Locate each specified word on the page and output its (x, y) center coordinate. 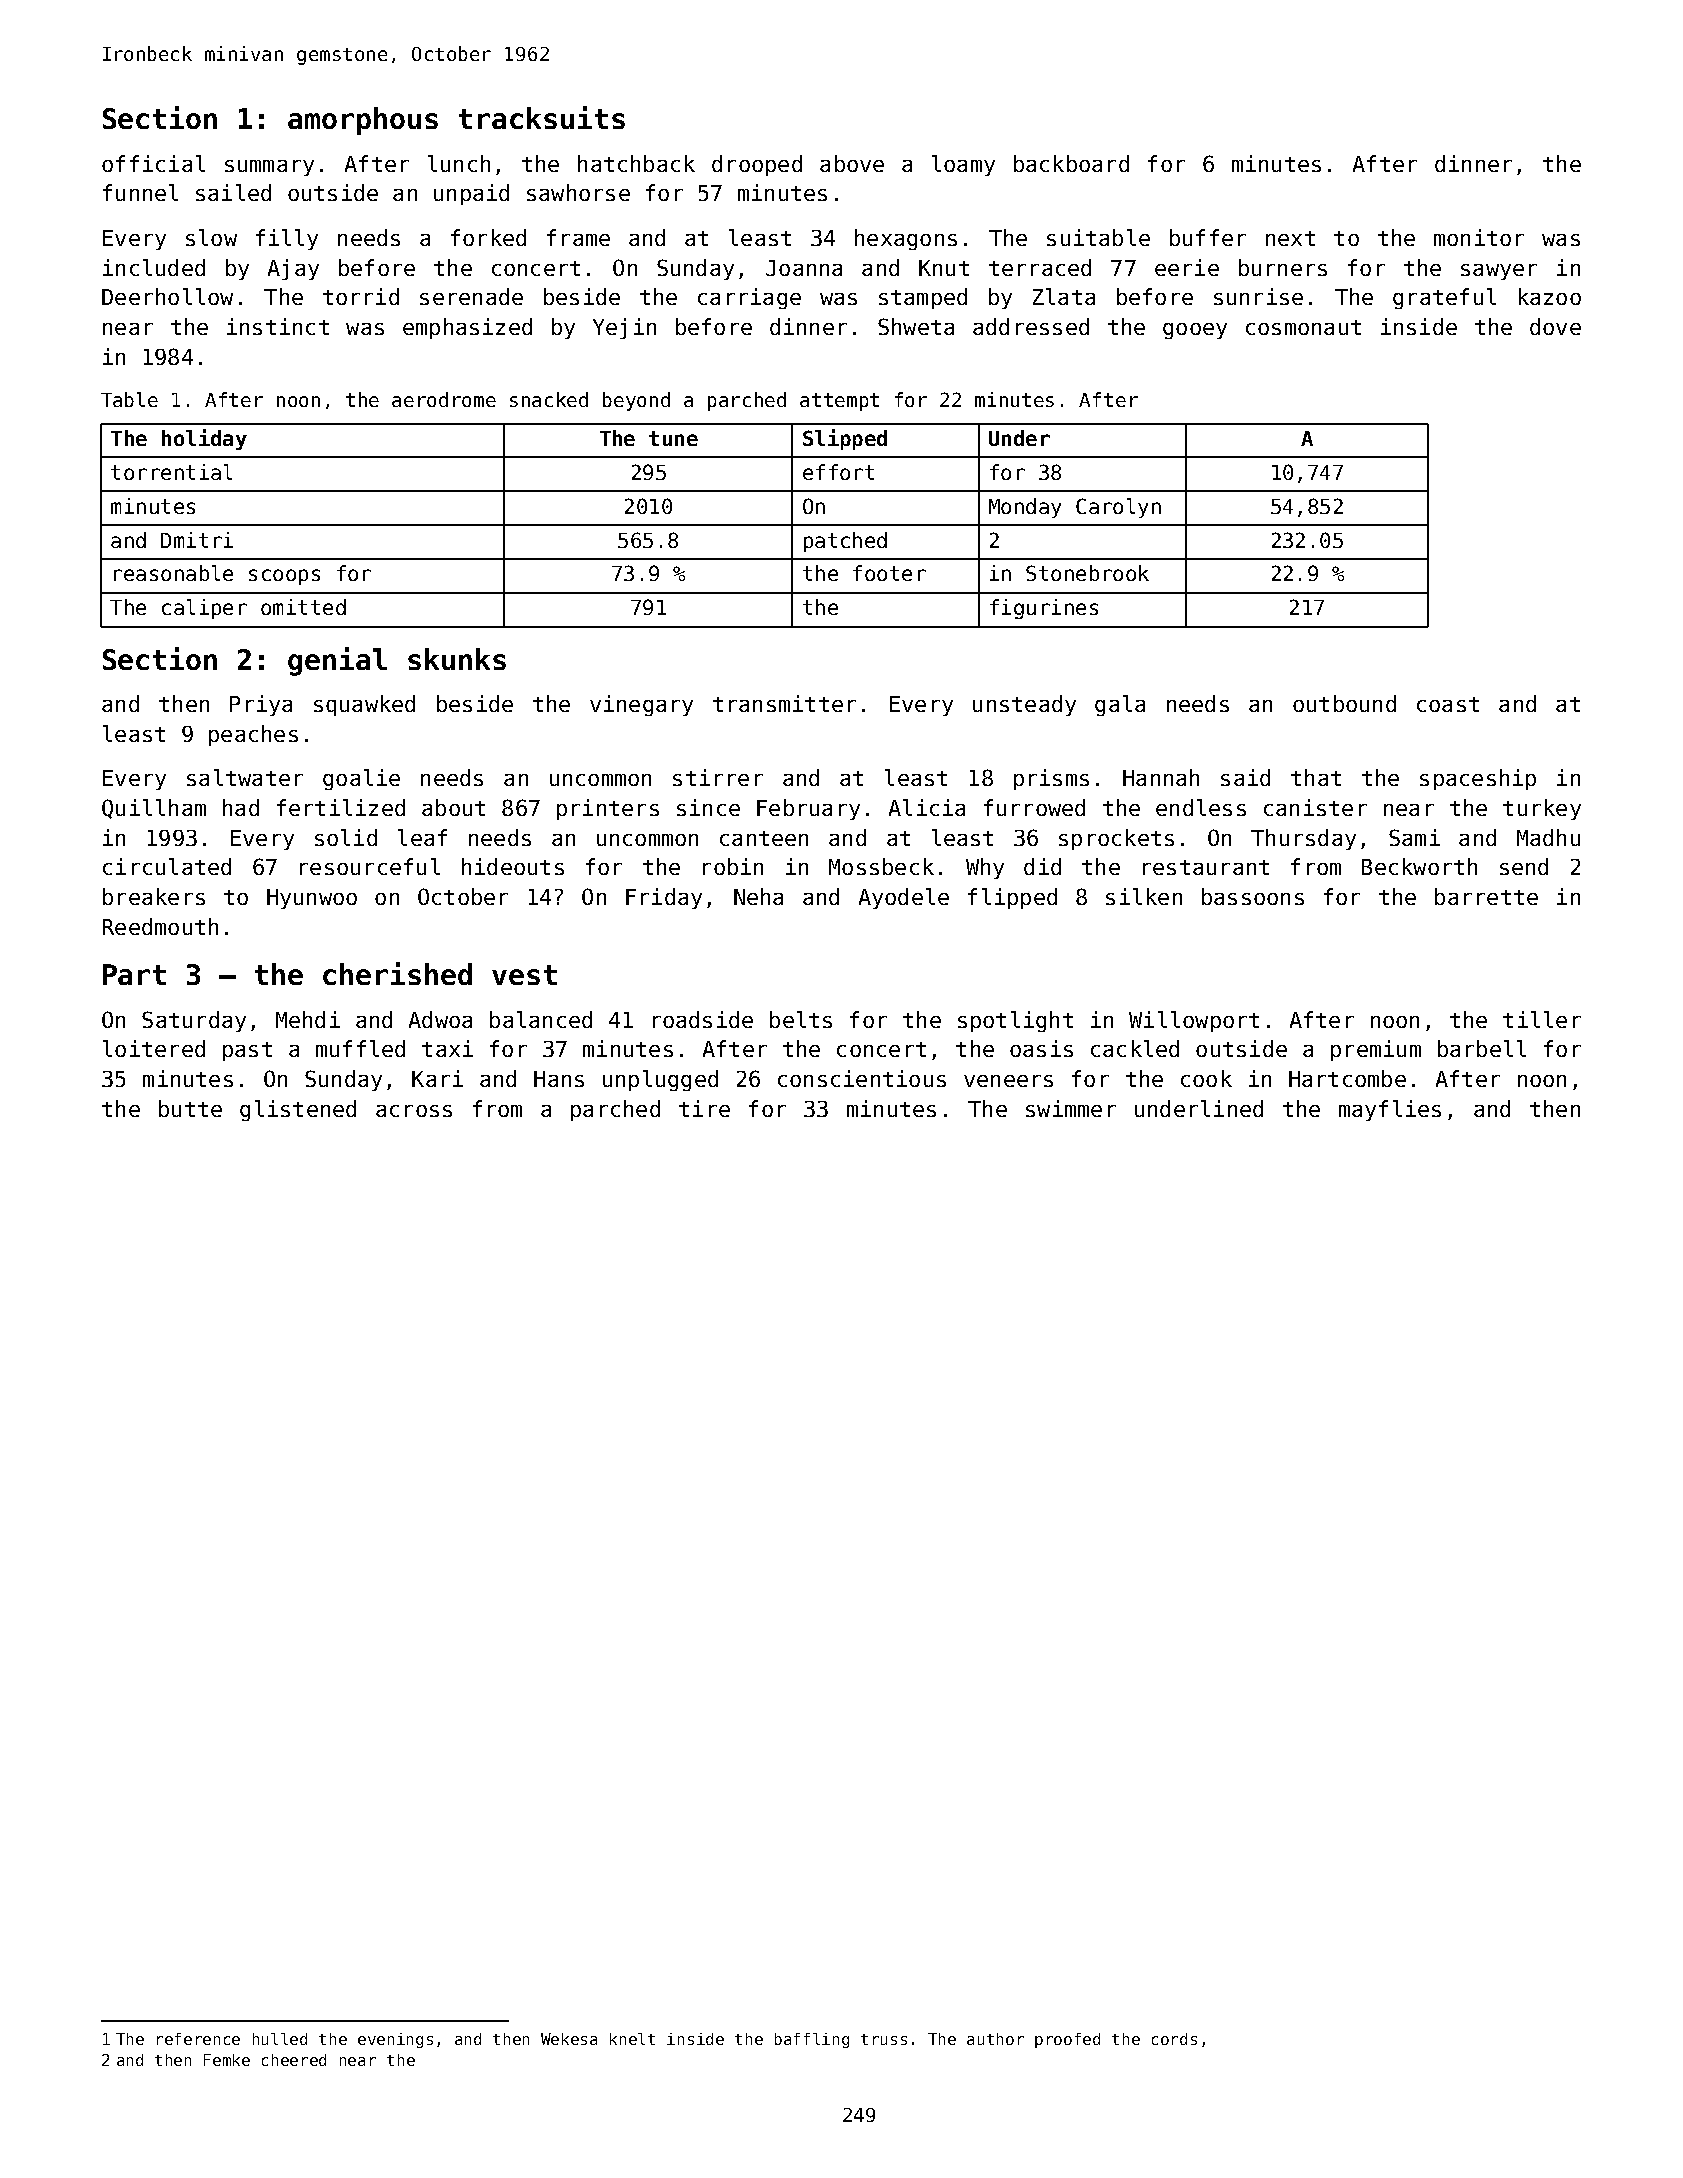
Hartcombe (1347, 1078)
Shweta (916, 326)
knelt (632, 2039)
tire (704, 1108)
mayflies (1390, 1110)
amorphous (363, 121)
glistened (298, 1110)
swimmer (1071, 1108)
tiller (1542, 1019)
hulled (280, 2039)
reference (198, 2039)
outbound (1344, 703)
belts (801, 1019)
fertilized (341, 807)
